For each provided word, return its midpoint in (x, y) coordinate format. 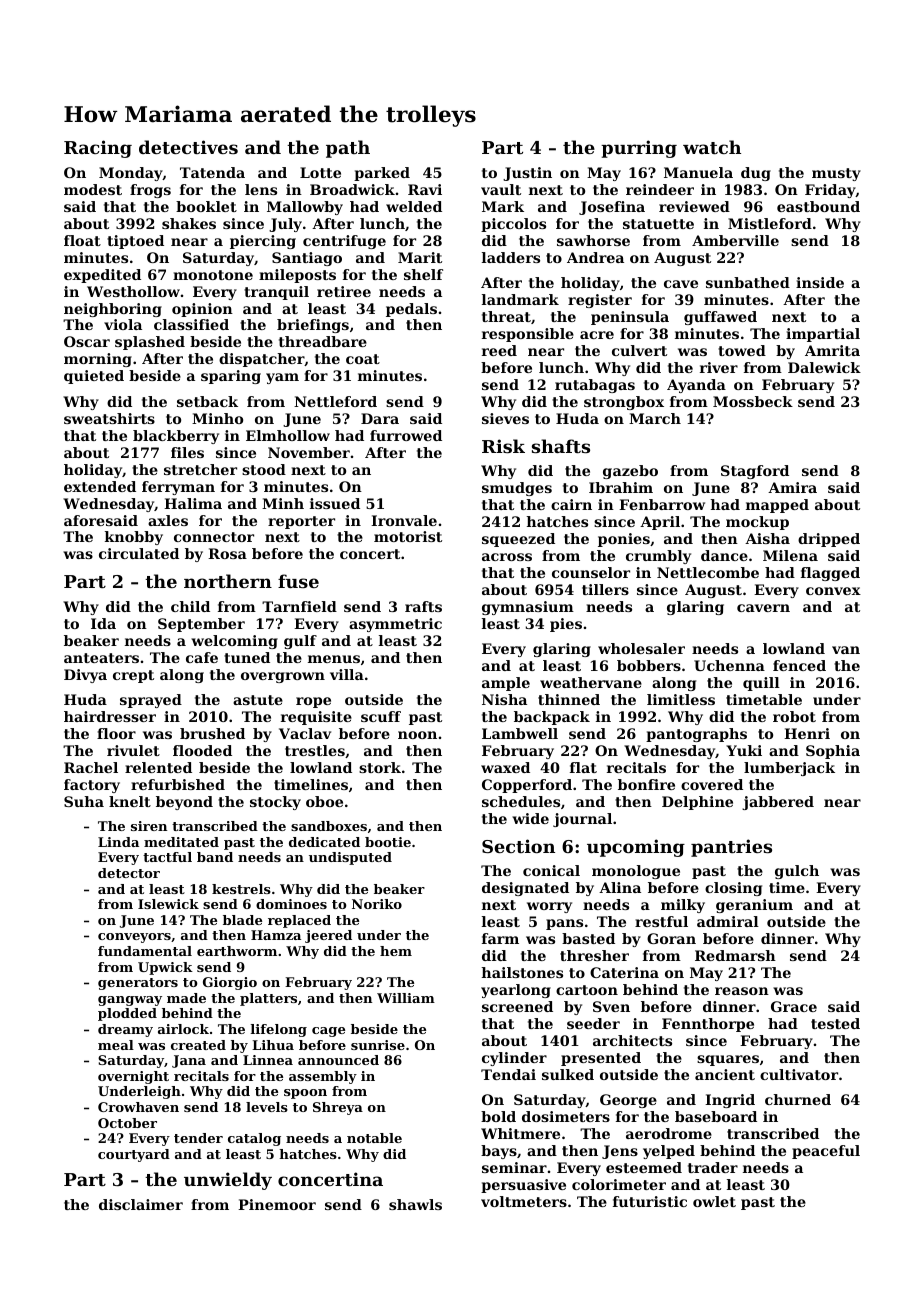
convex (833, 591)
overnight (133, 1077)
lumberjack (789, 769)
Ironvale (404, 520)
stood (264, 469)
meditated (181, 842)
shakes (189, 223)
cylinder (514, 1059)
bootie (388, 842)
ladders (511, 257)
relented (158, 767)
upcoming (636, 848)
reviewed (694, 206)
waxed (505, 767)
